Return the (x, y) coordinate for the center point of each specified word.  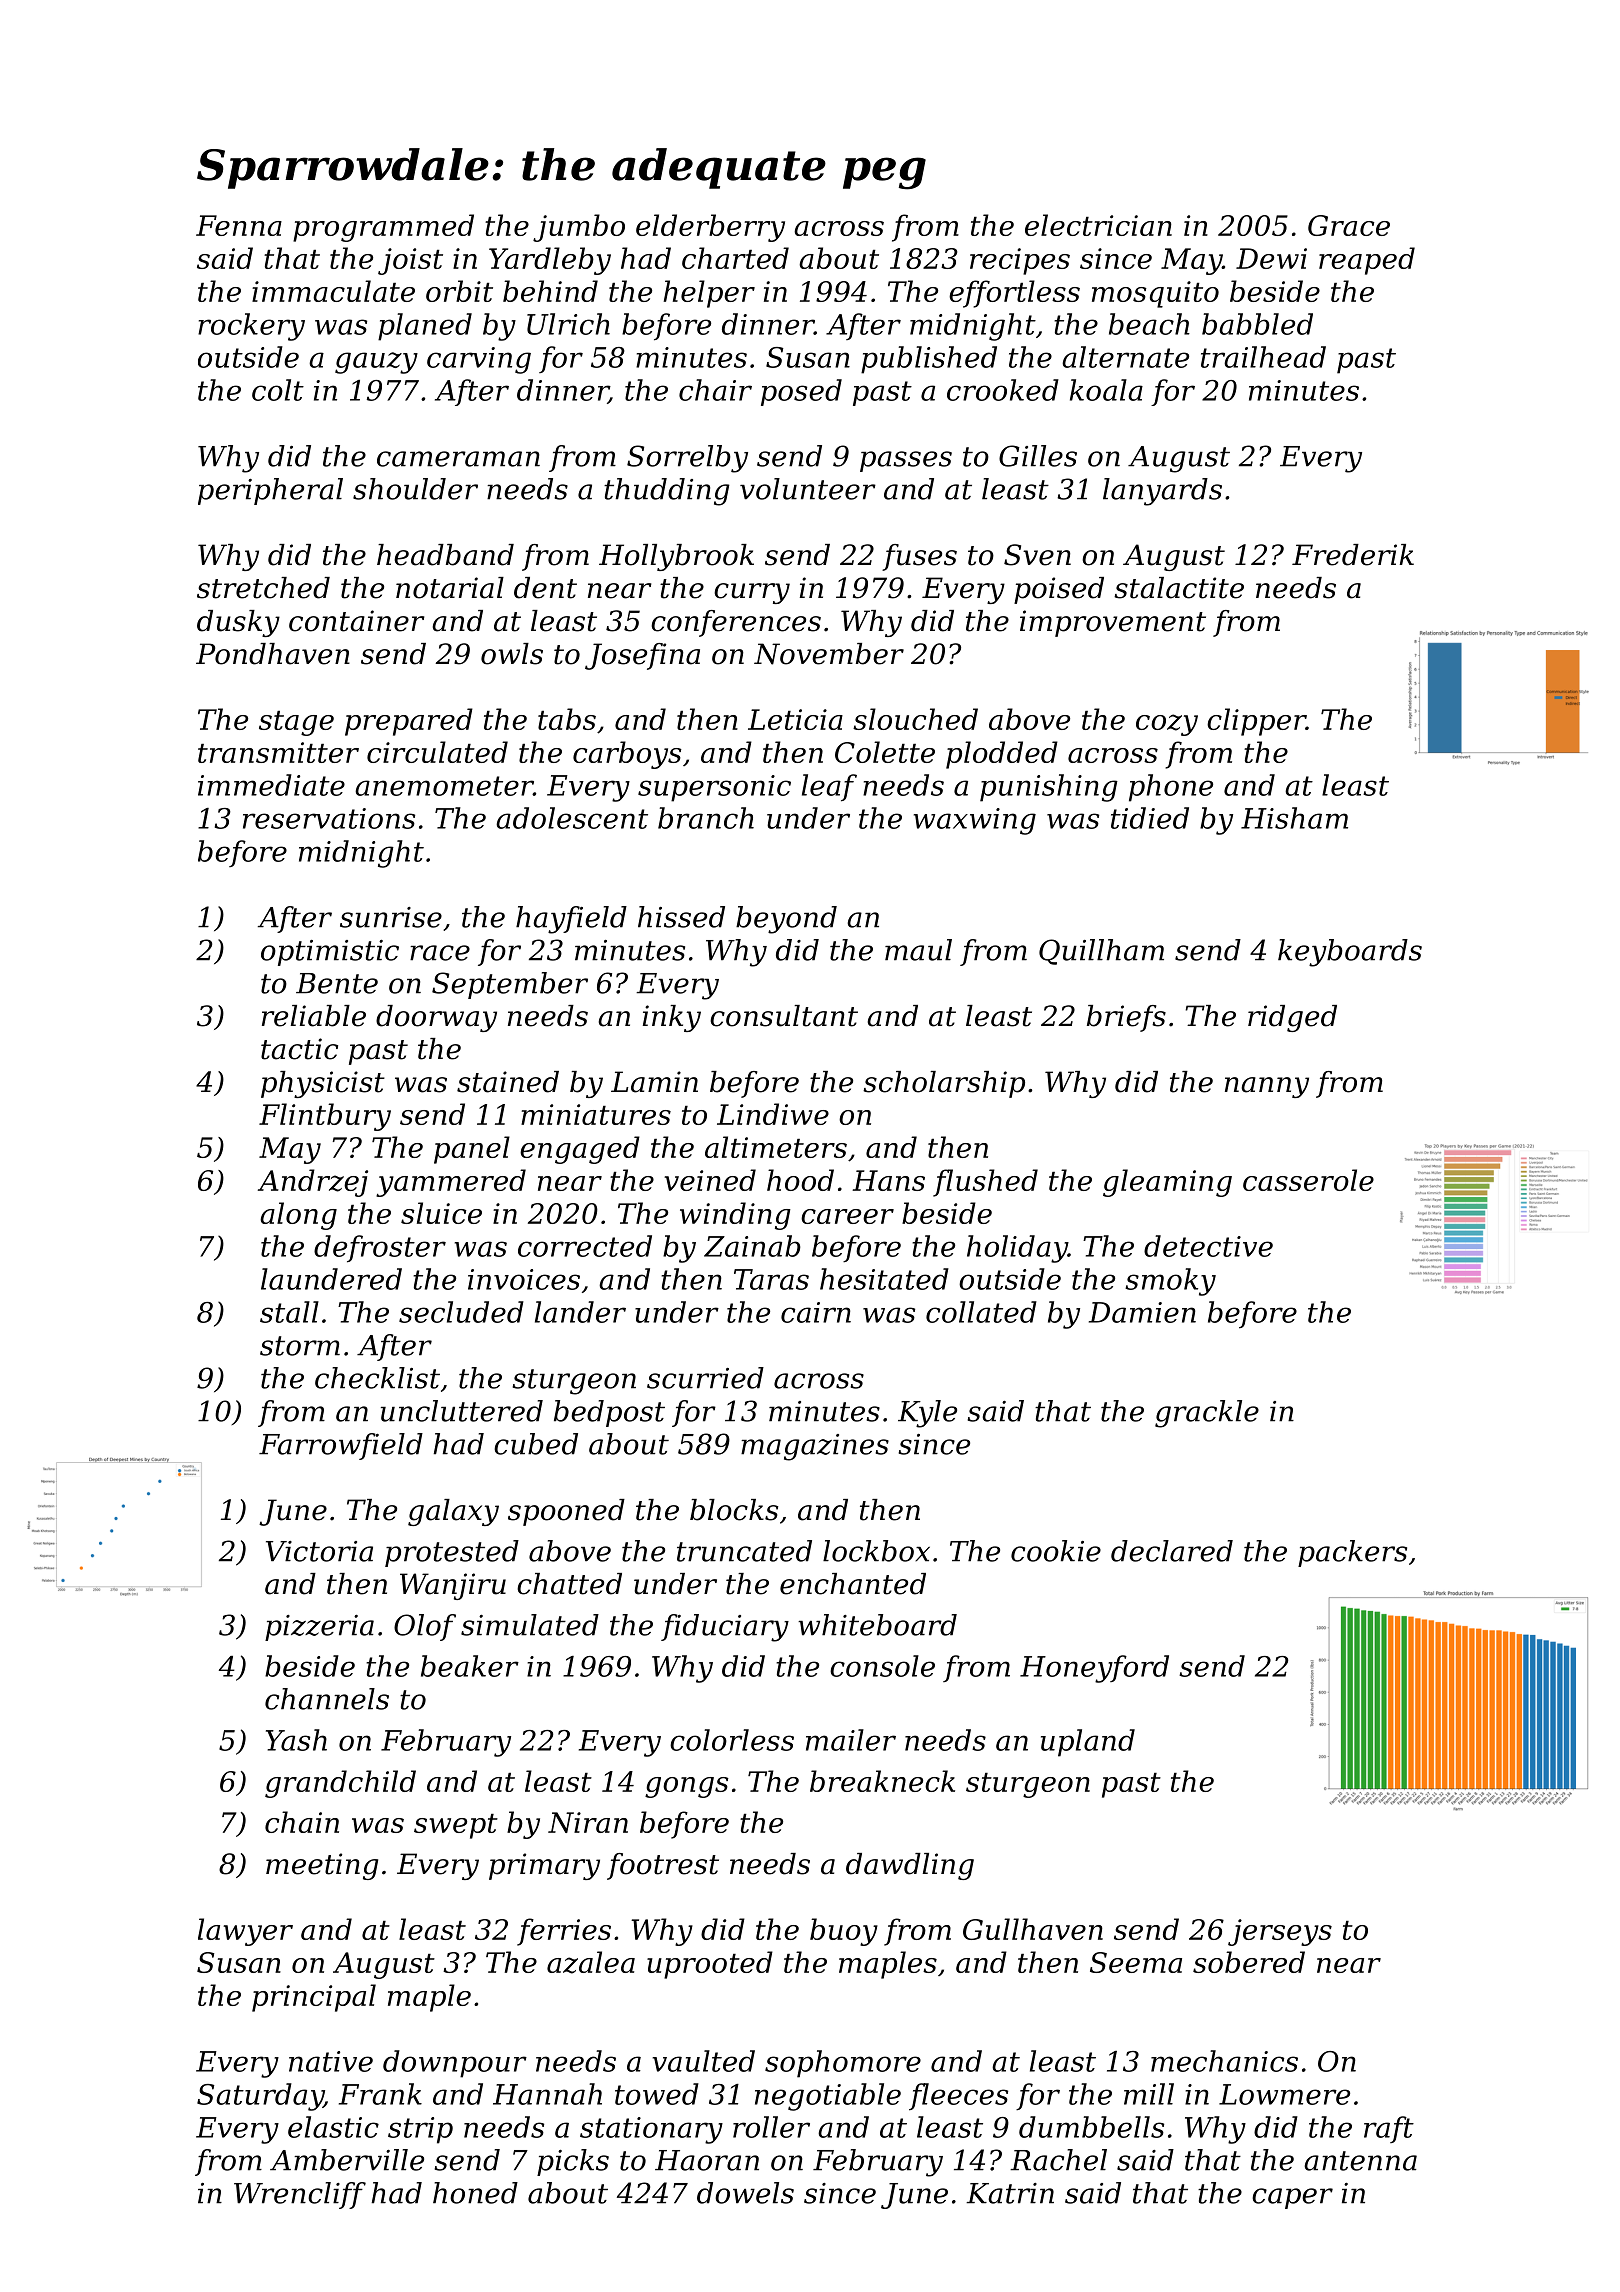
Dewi (1271, 258)
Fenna (239, 225)
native (331, 2061)
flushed (985, 1183)
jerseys (1280, 1932)
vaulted (703, 2061)
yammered (451, 1183)
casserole (1308, 1180)
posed (801, 392)
